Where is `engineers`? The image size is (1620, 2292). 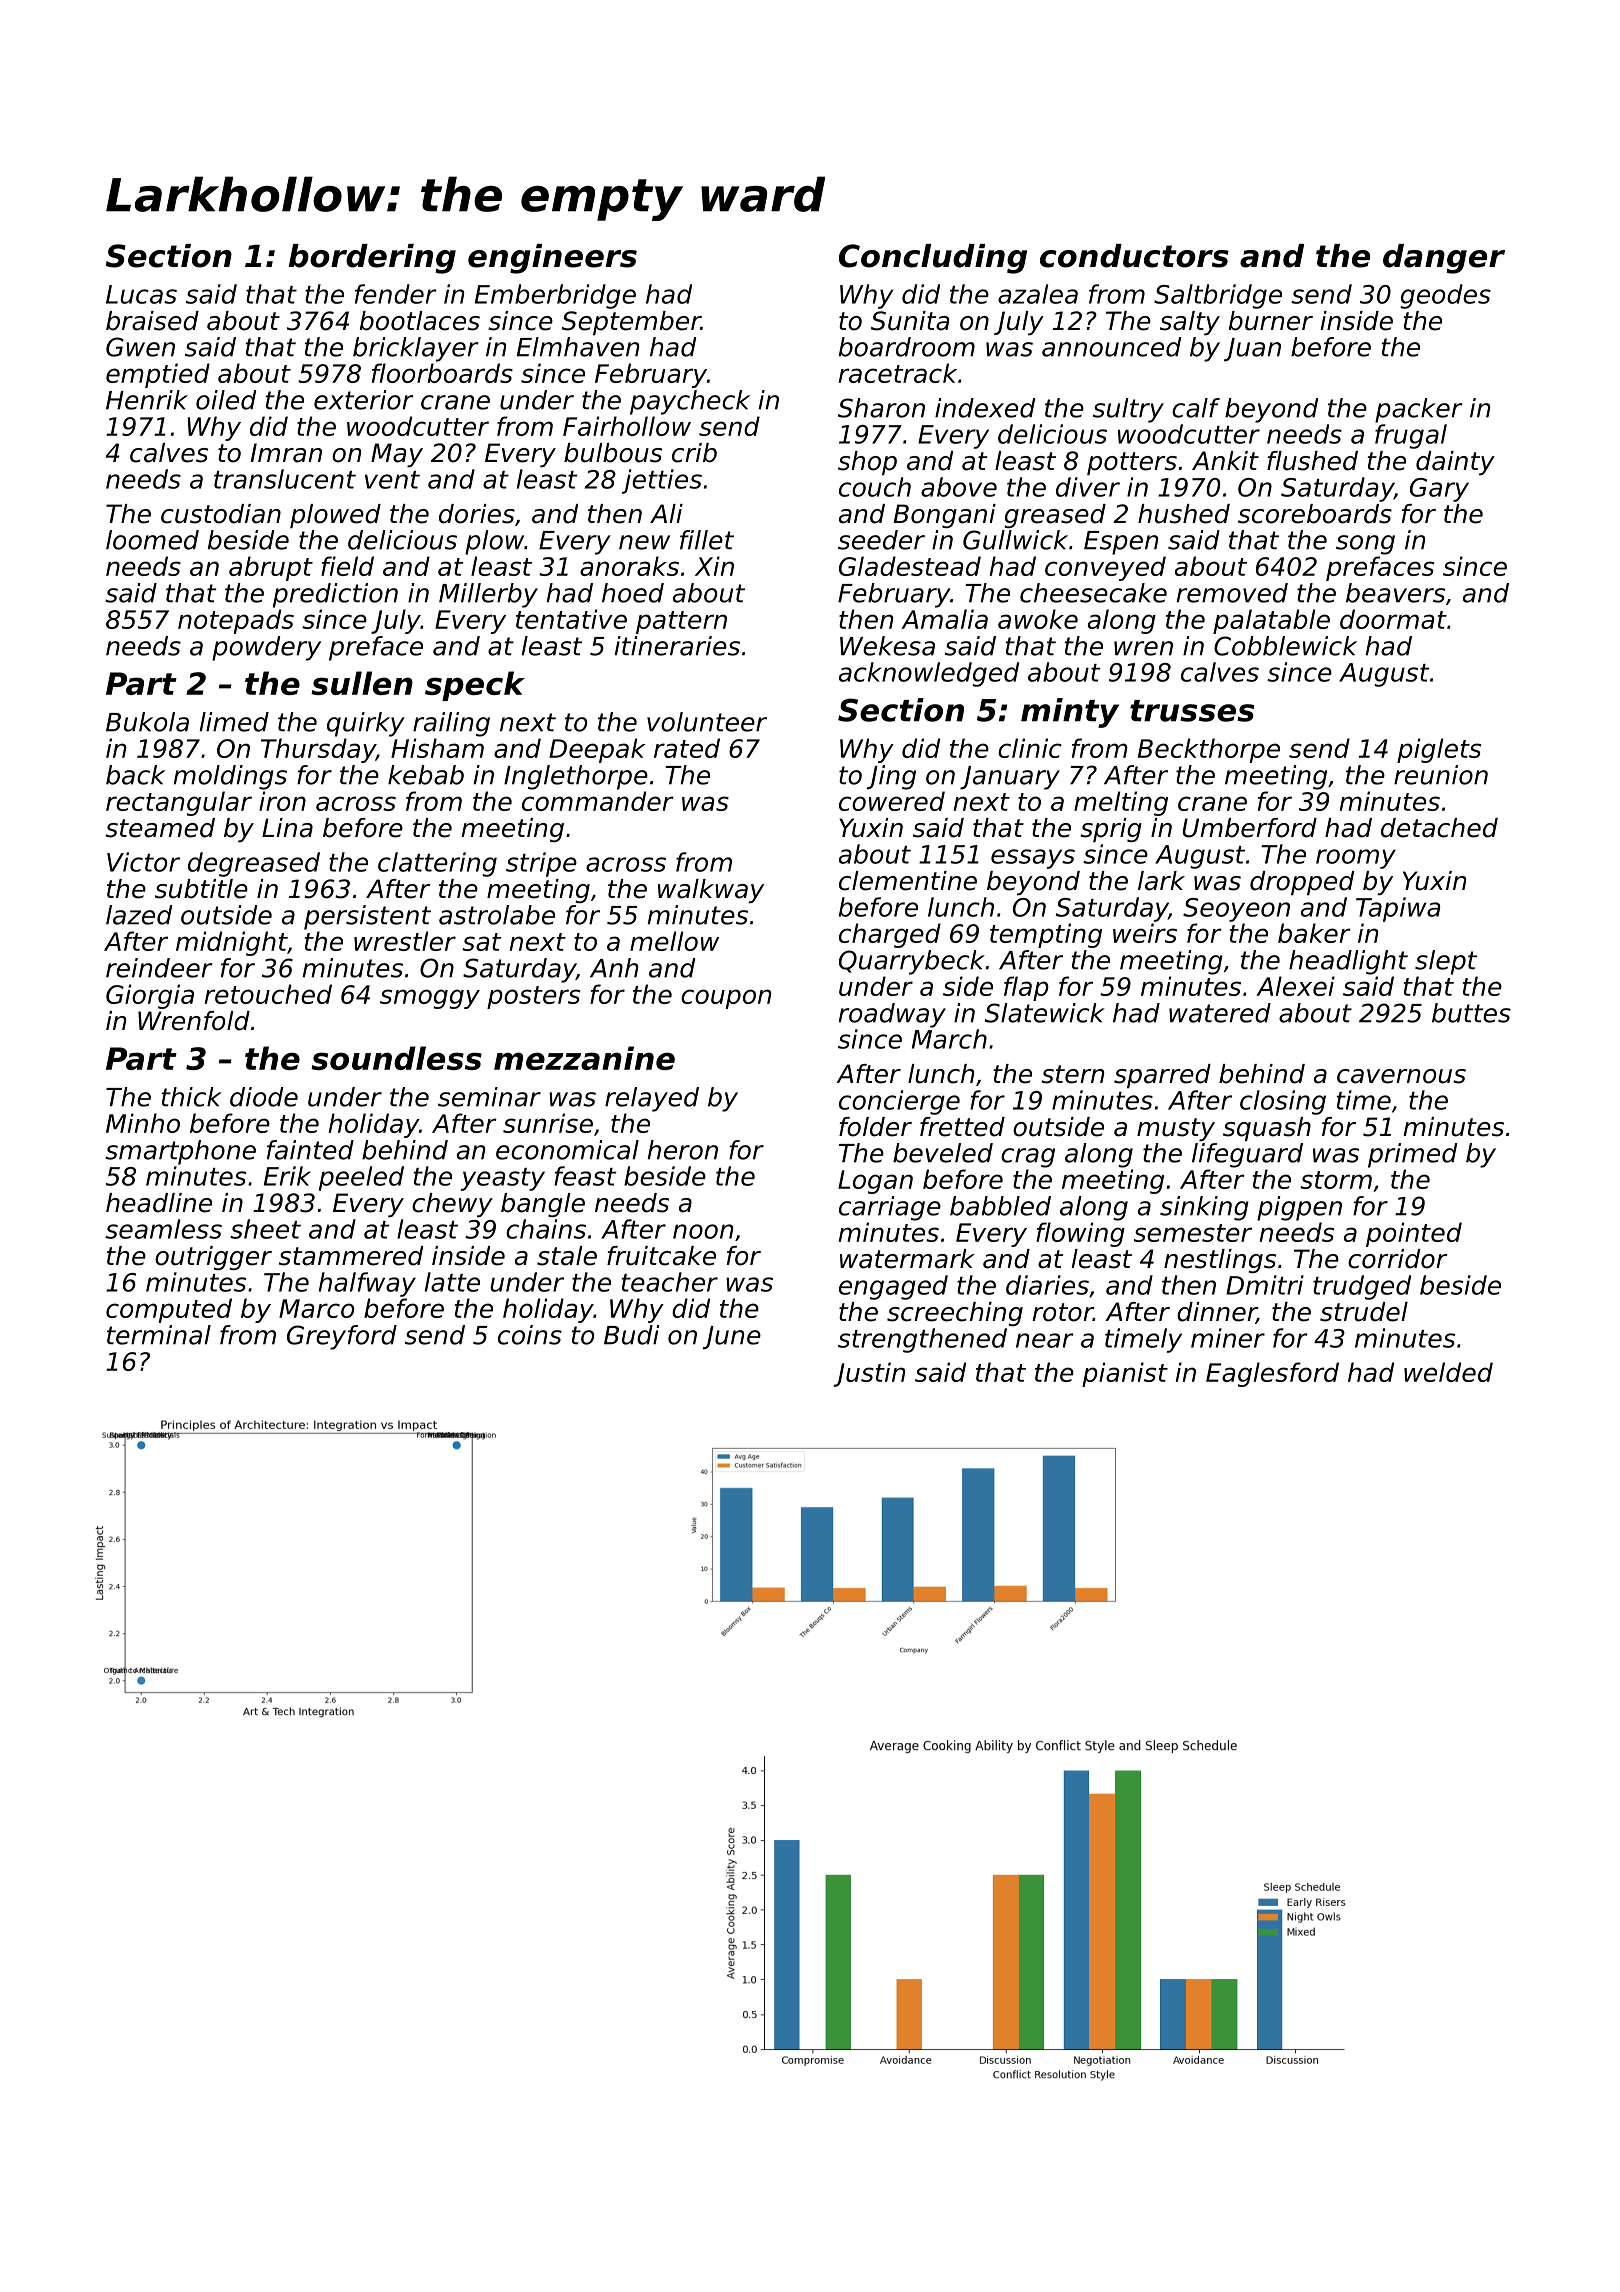
engineers is located at coordinates (552, 259).
